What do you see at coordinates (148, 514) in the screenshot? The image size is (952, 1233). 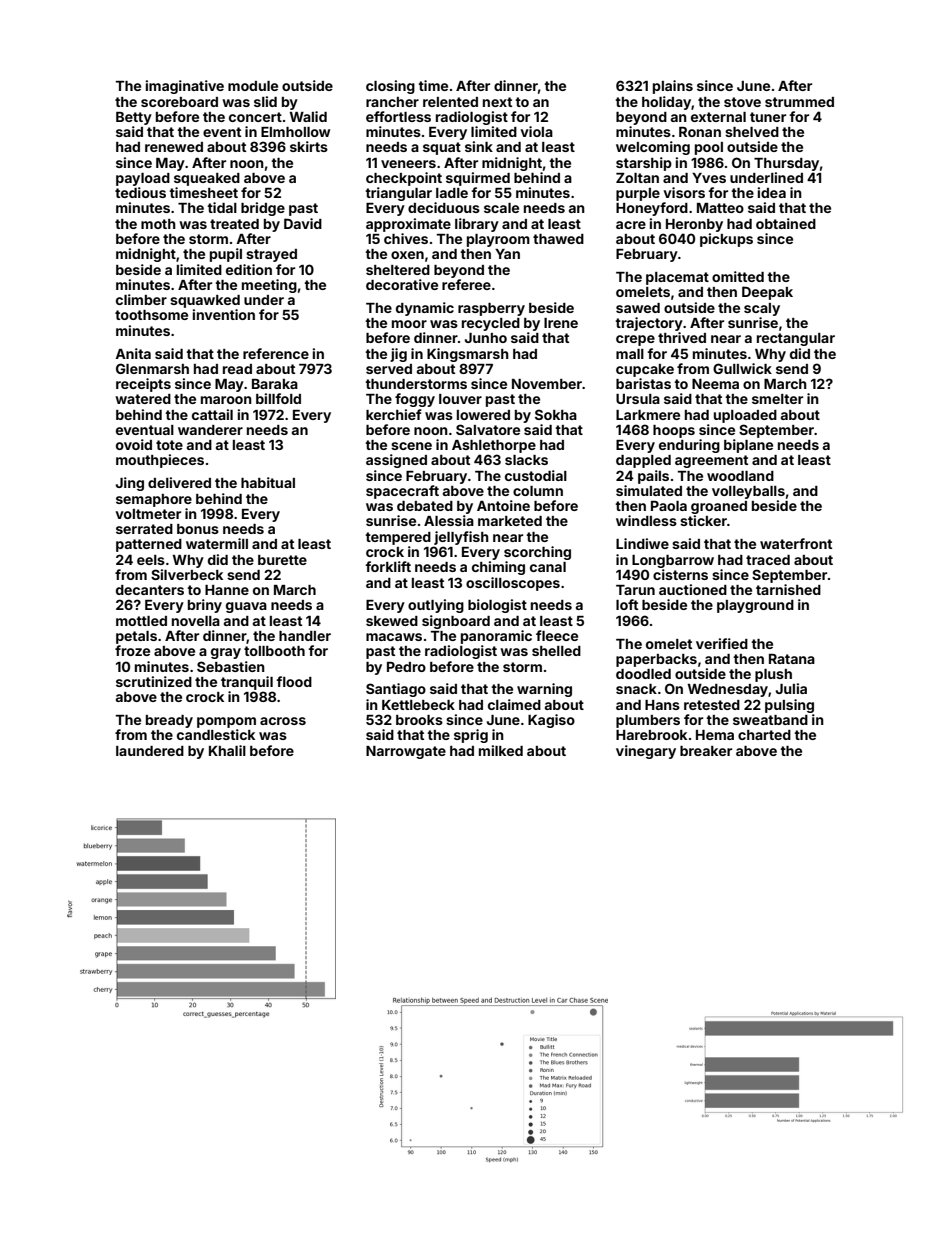 I see `voltmeter` at bounding box center [148, 514].
